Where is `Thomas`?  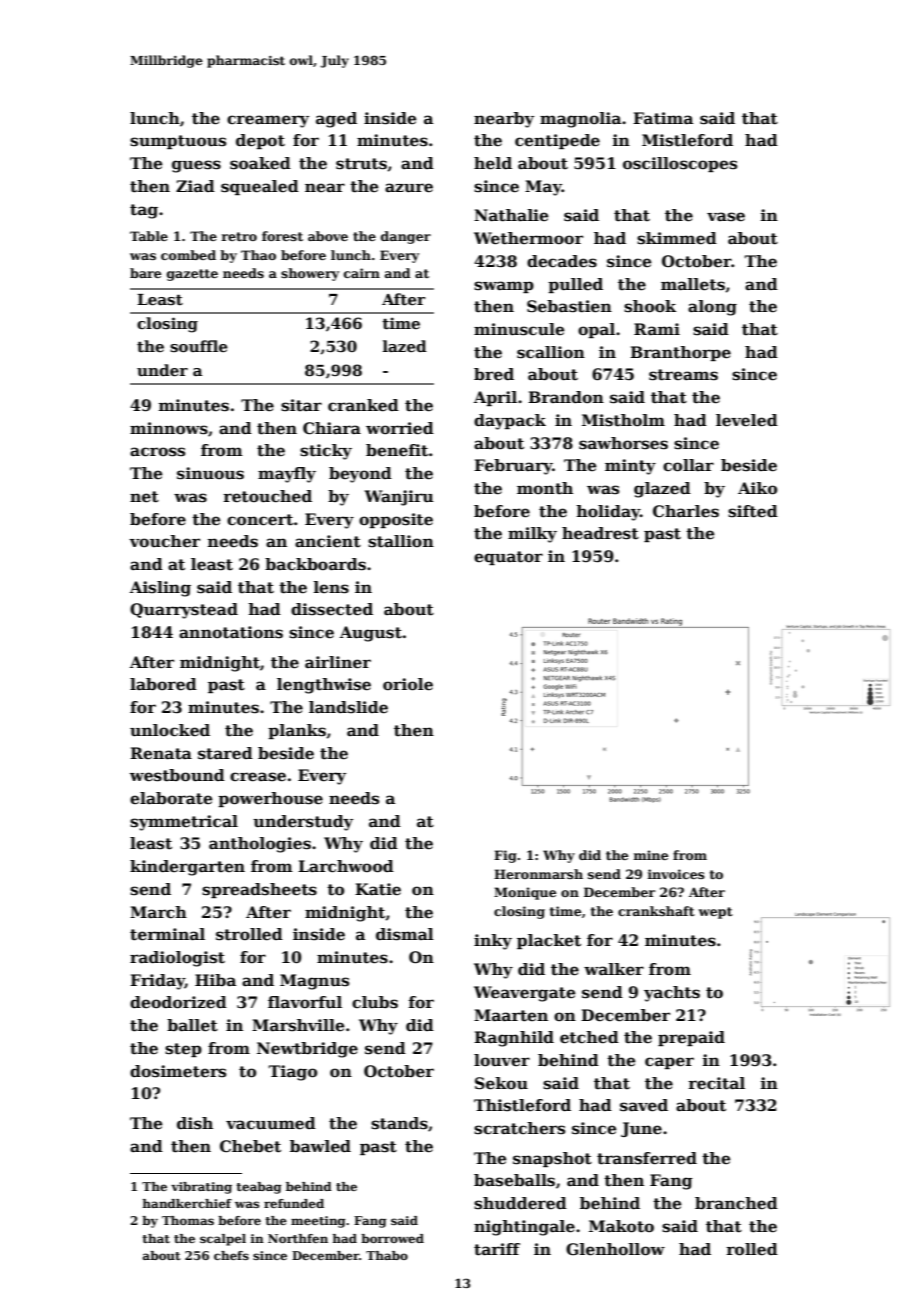
Thomas is located at coordinates (188, 1220).
